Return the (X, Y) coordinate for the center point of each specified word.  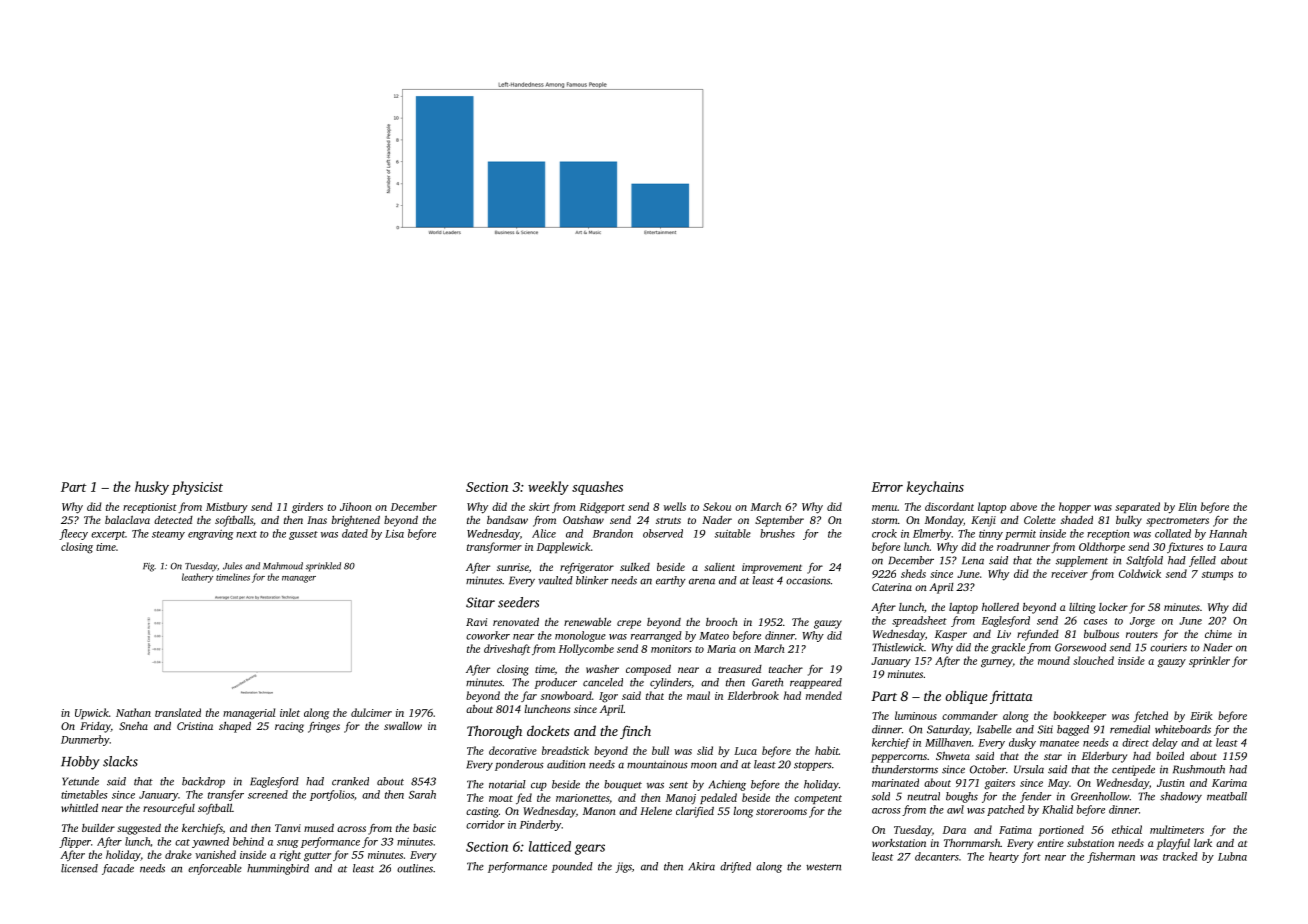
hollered (1000, 607)
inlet (290, 712)
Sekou (717, 506)
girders (307, 508)
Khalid (1057, 809)
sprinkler (1209, 661)
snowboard (566, 695)
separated (1137, 507)
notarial (507, 784)
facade (118, 869)
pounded (572, 867)
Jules (232, 566)
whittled (79, 807)
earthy (671, 581)
